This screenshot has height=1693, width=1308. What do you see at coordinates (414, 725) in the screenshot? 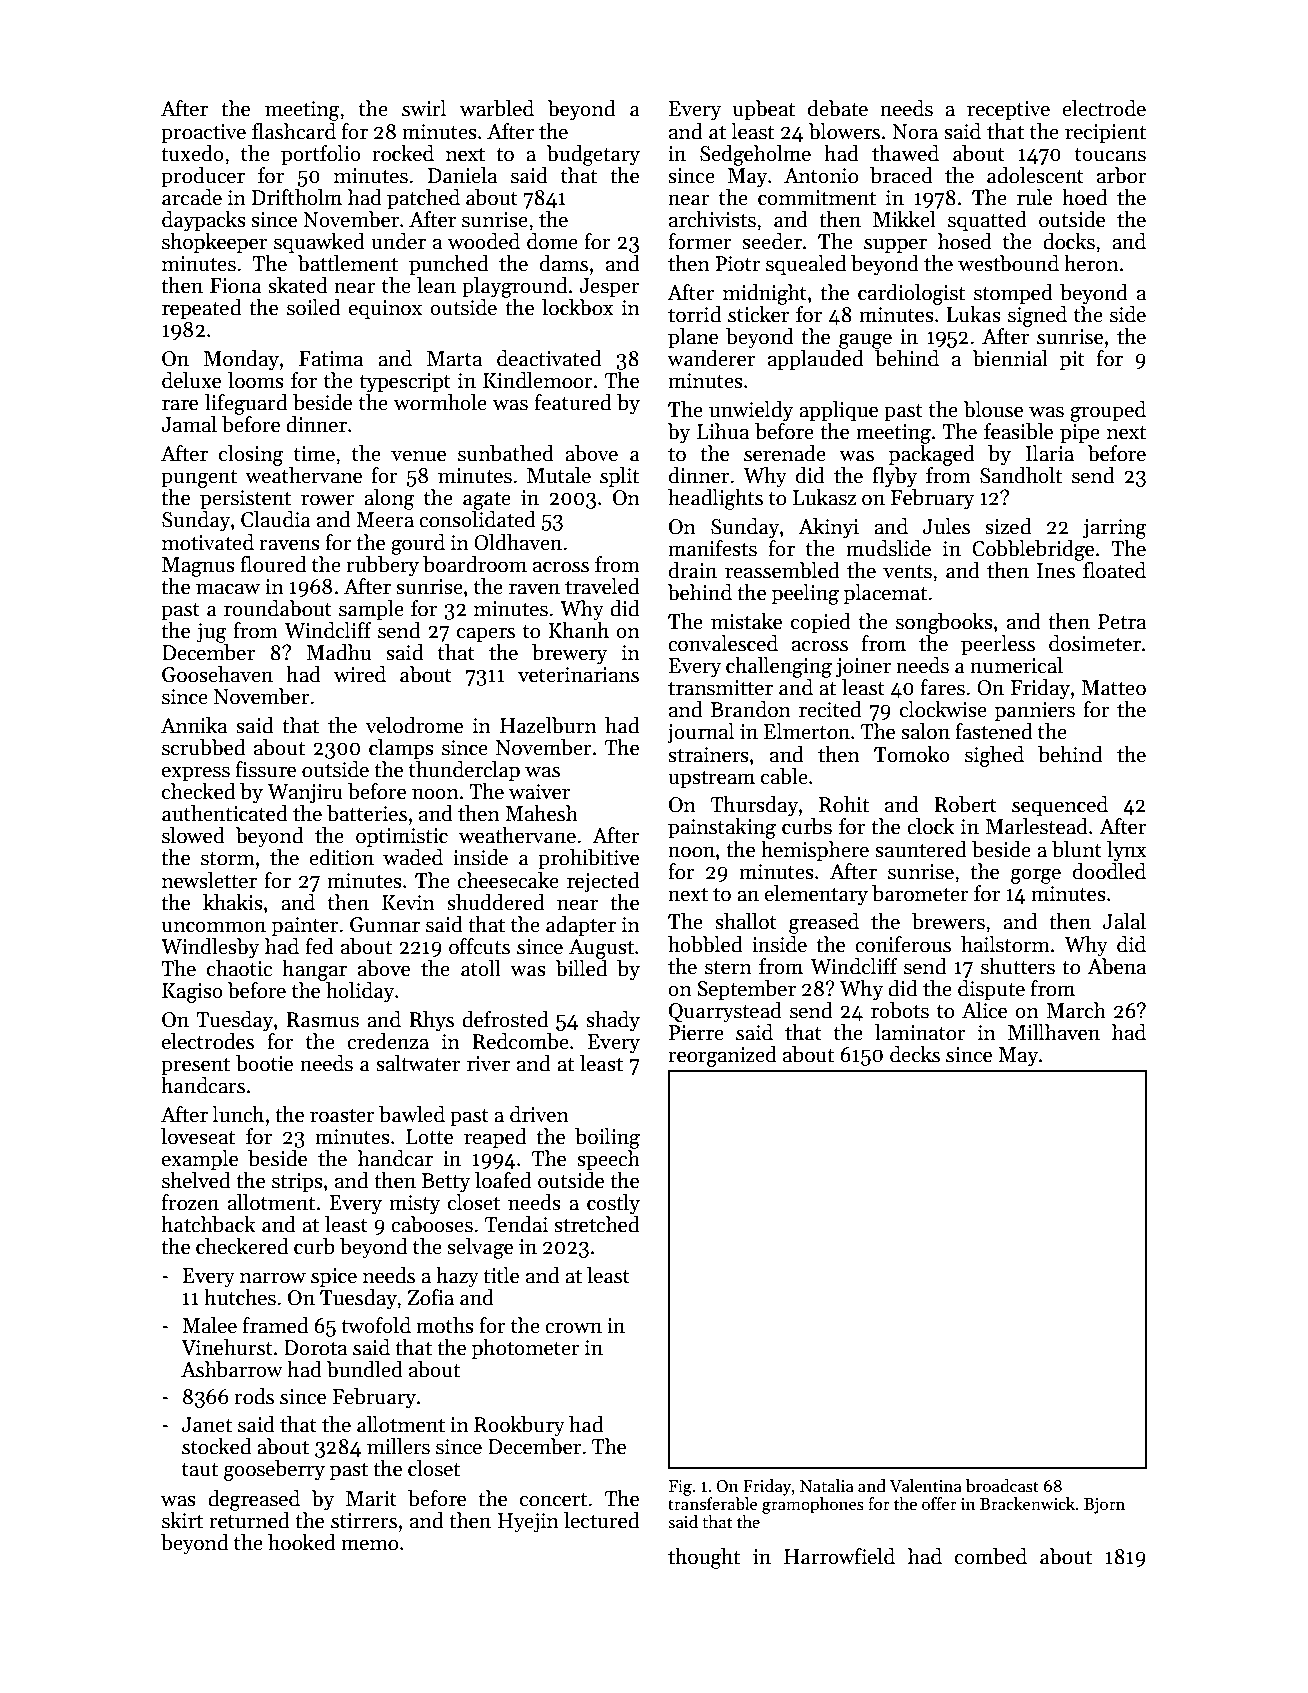
I see `velodrome` at bounding box center [414, 725].
